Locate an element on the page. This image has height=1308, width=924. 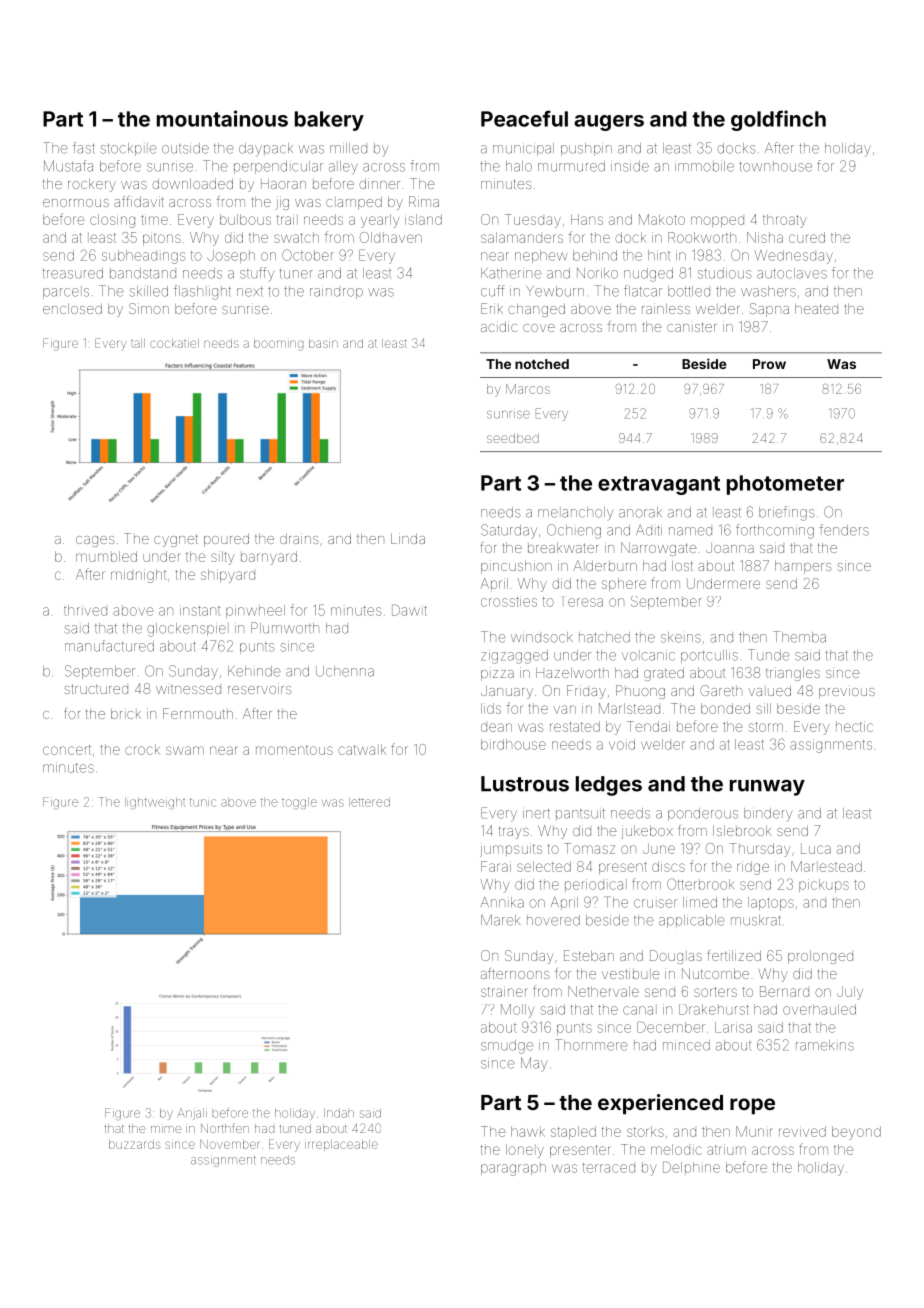
Tendai is located at coordinates (648, 726).
